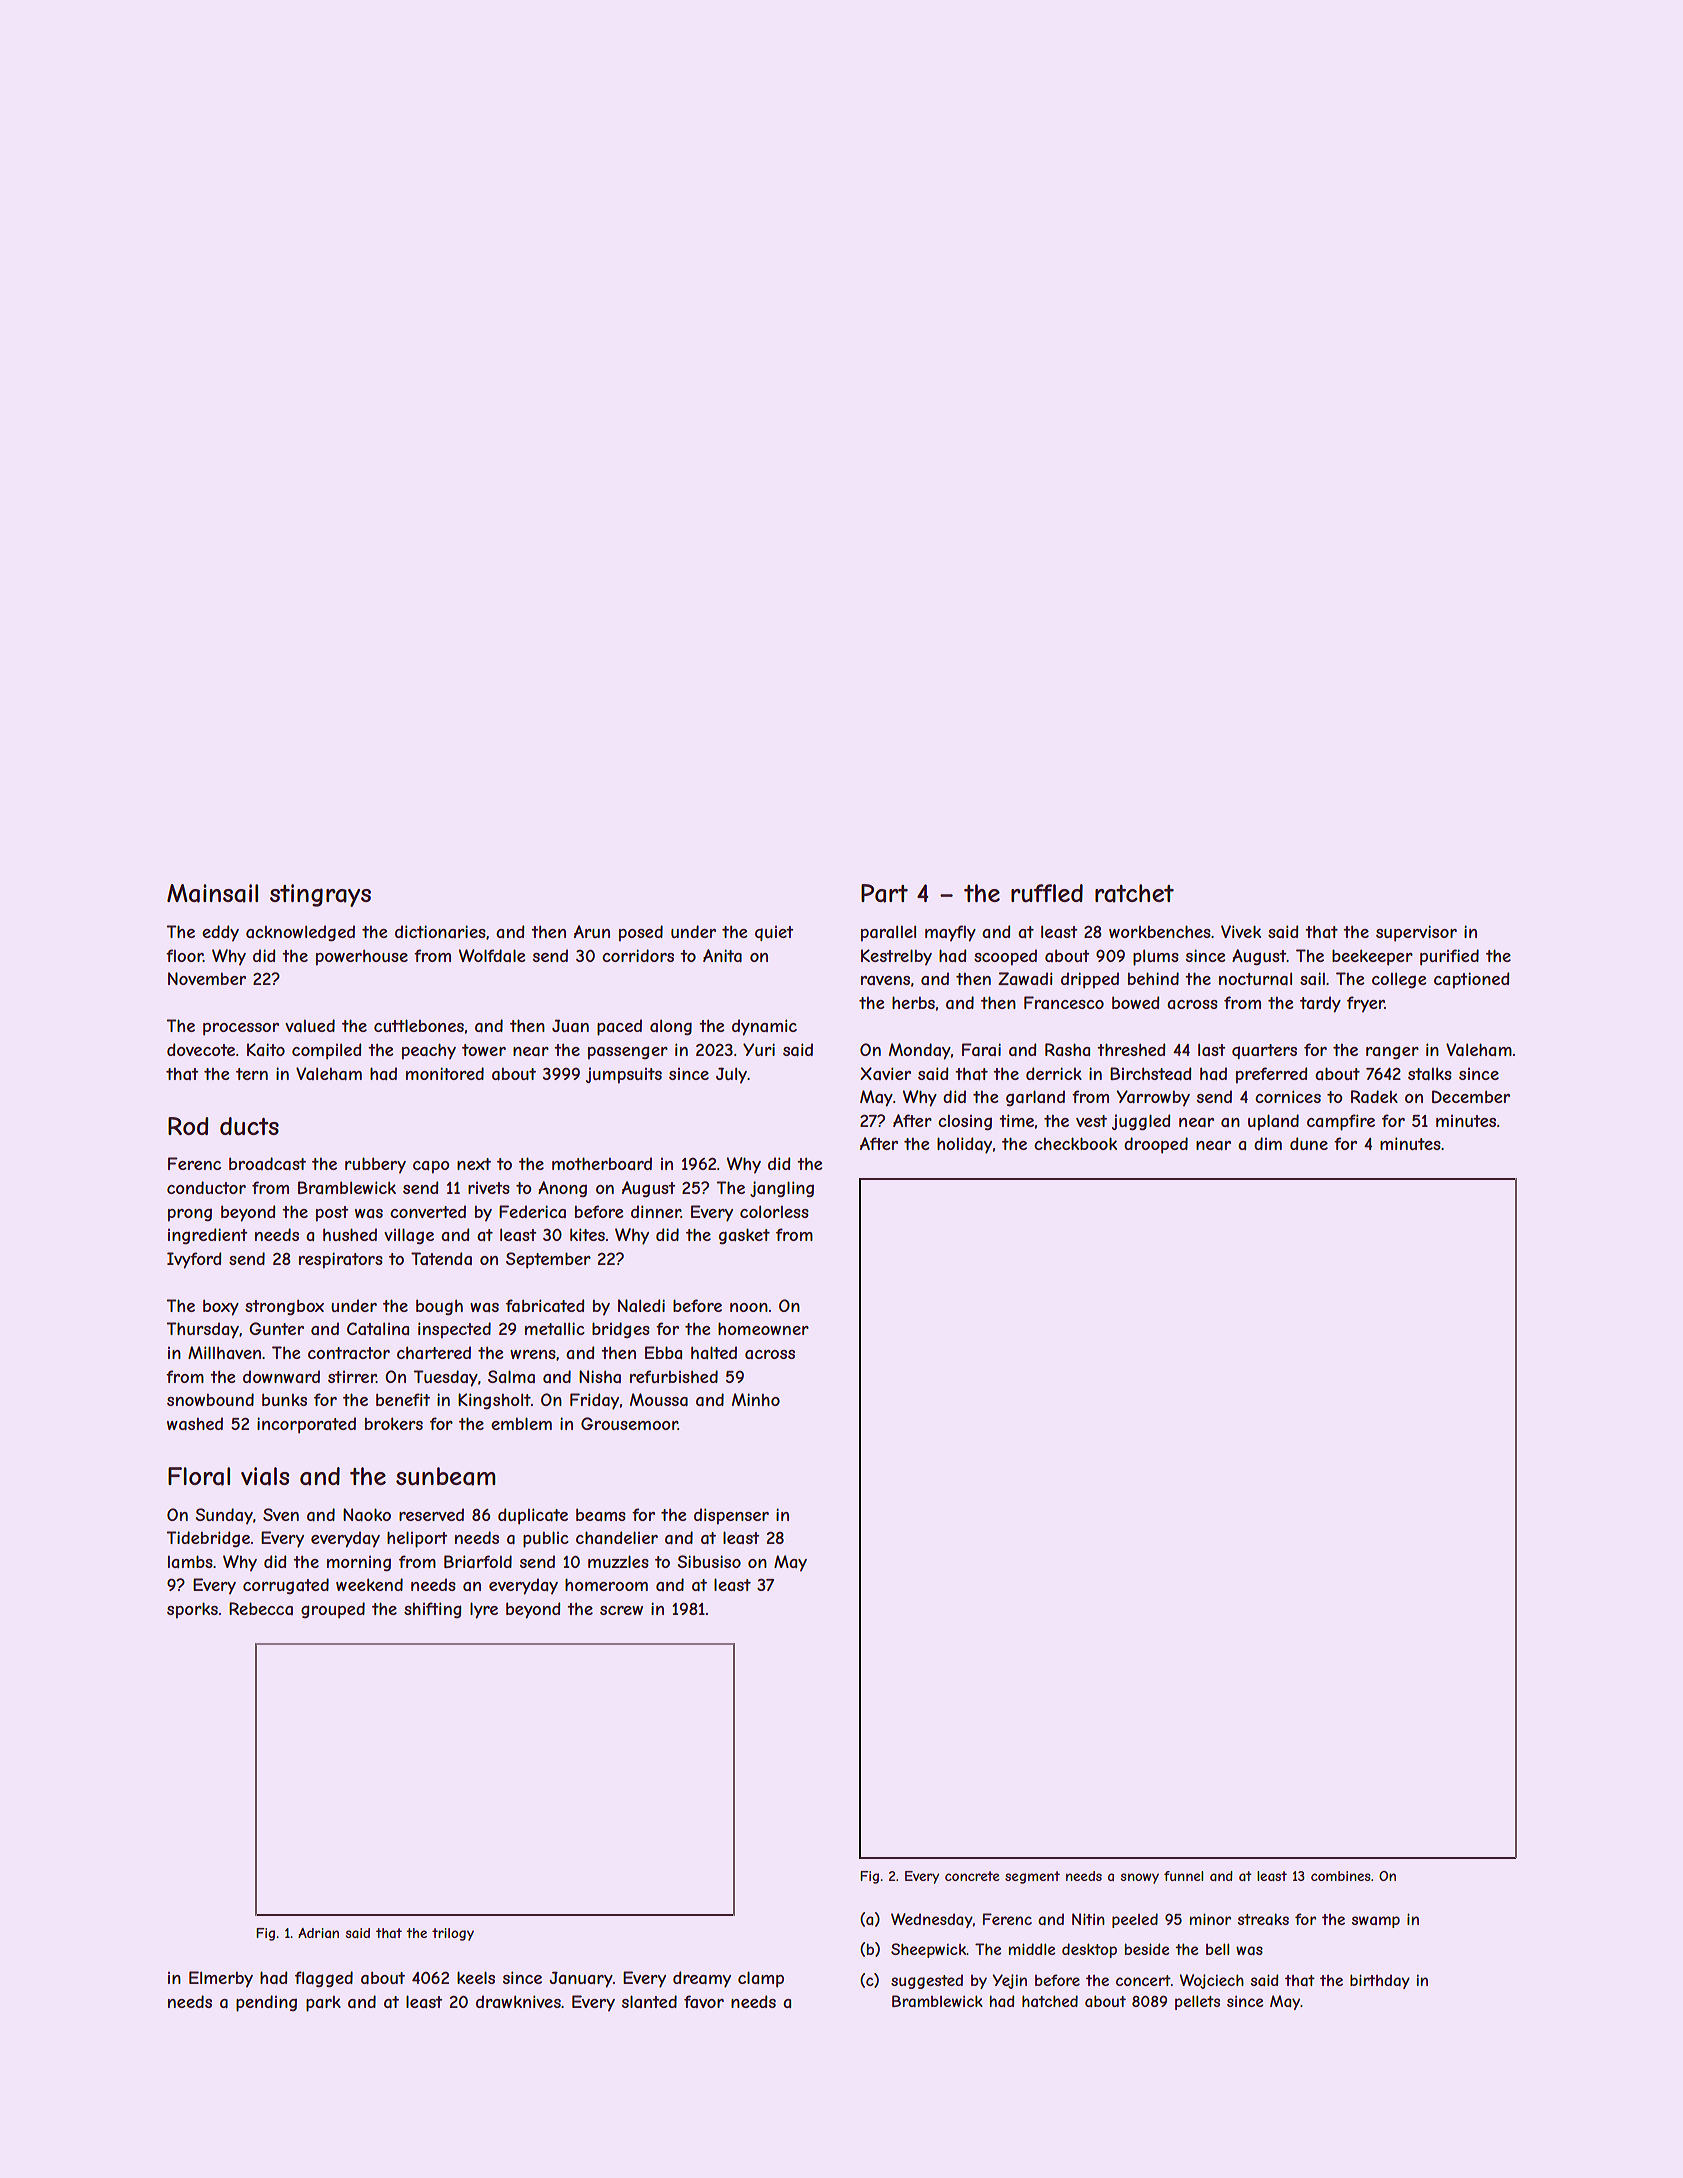 The width and height of the page is (1683, 2178). I want to click on stingrays, so click(320, 895).
